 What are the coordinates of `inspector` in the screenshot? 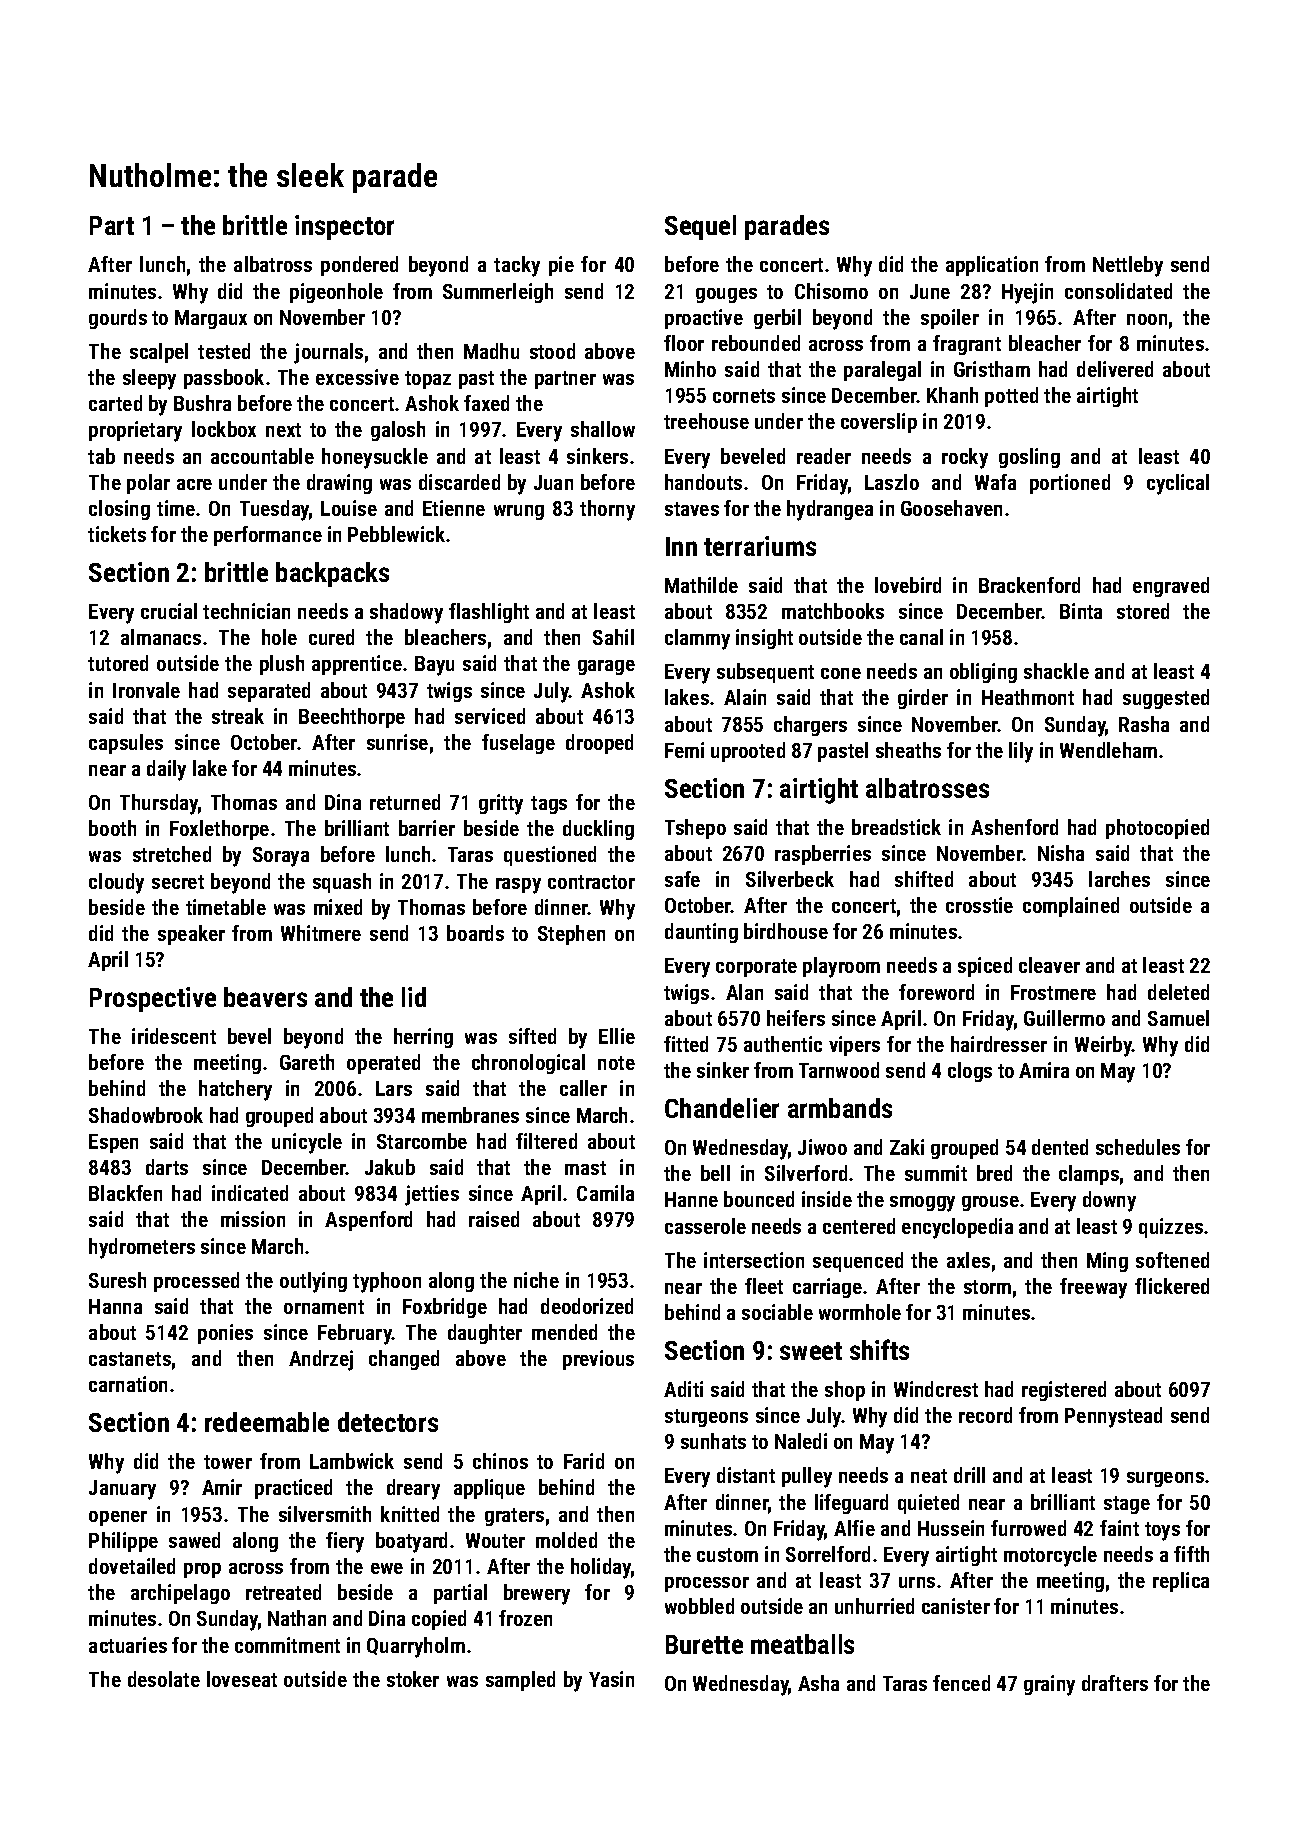 It's located at (344, 227).
